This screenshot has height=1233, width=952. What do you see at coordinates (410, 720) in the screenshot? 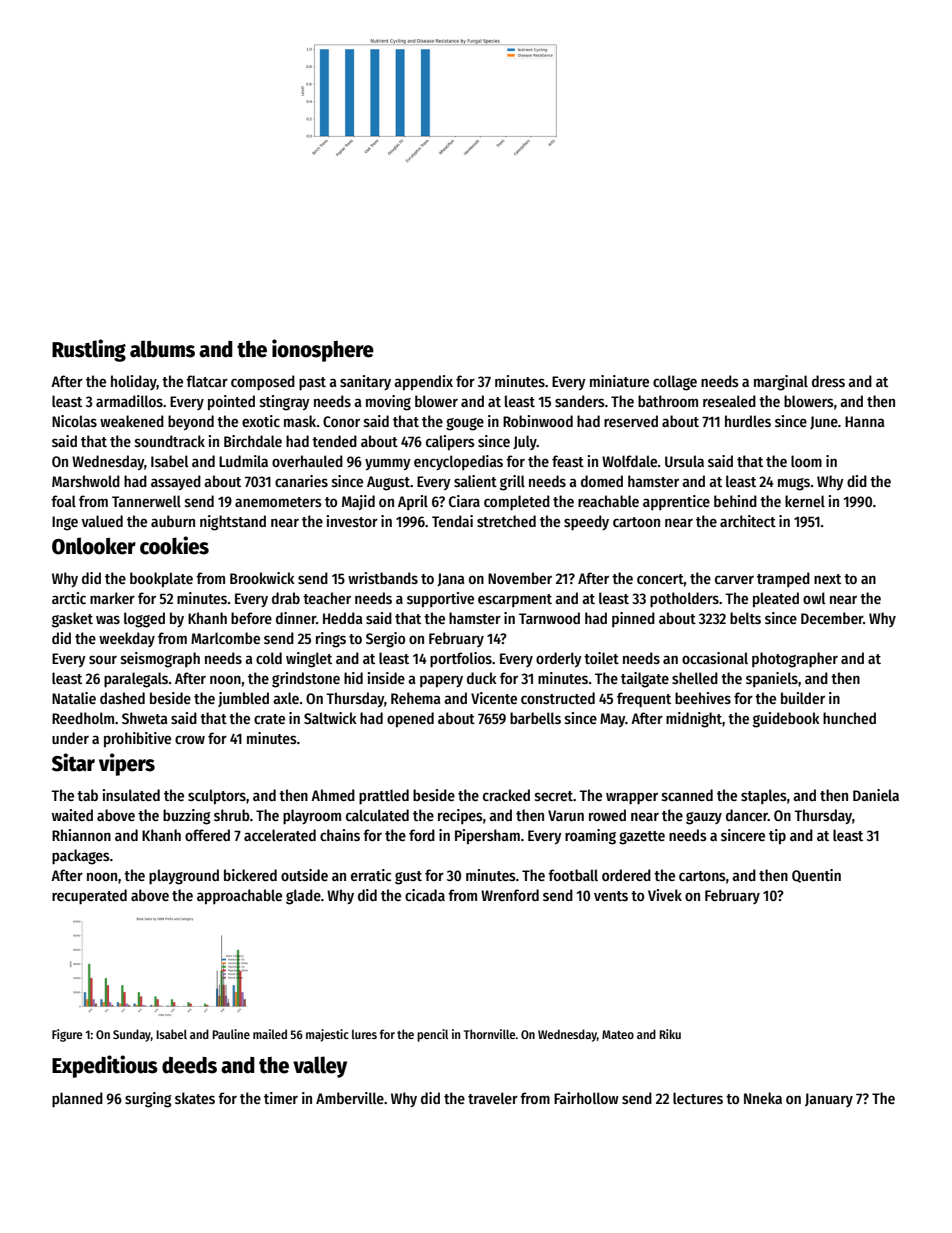
I see `opened` at bounding box center [410, 720].
